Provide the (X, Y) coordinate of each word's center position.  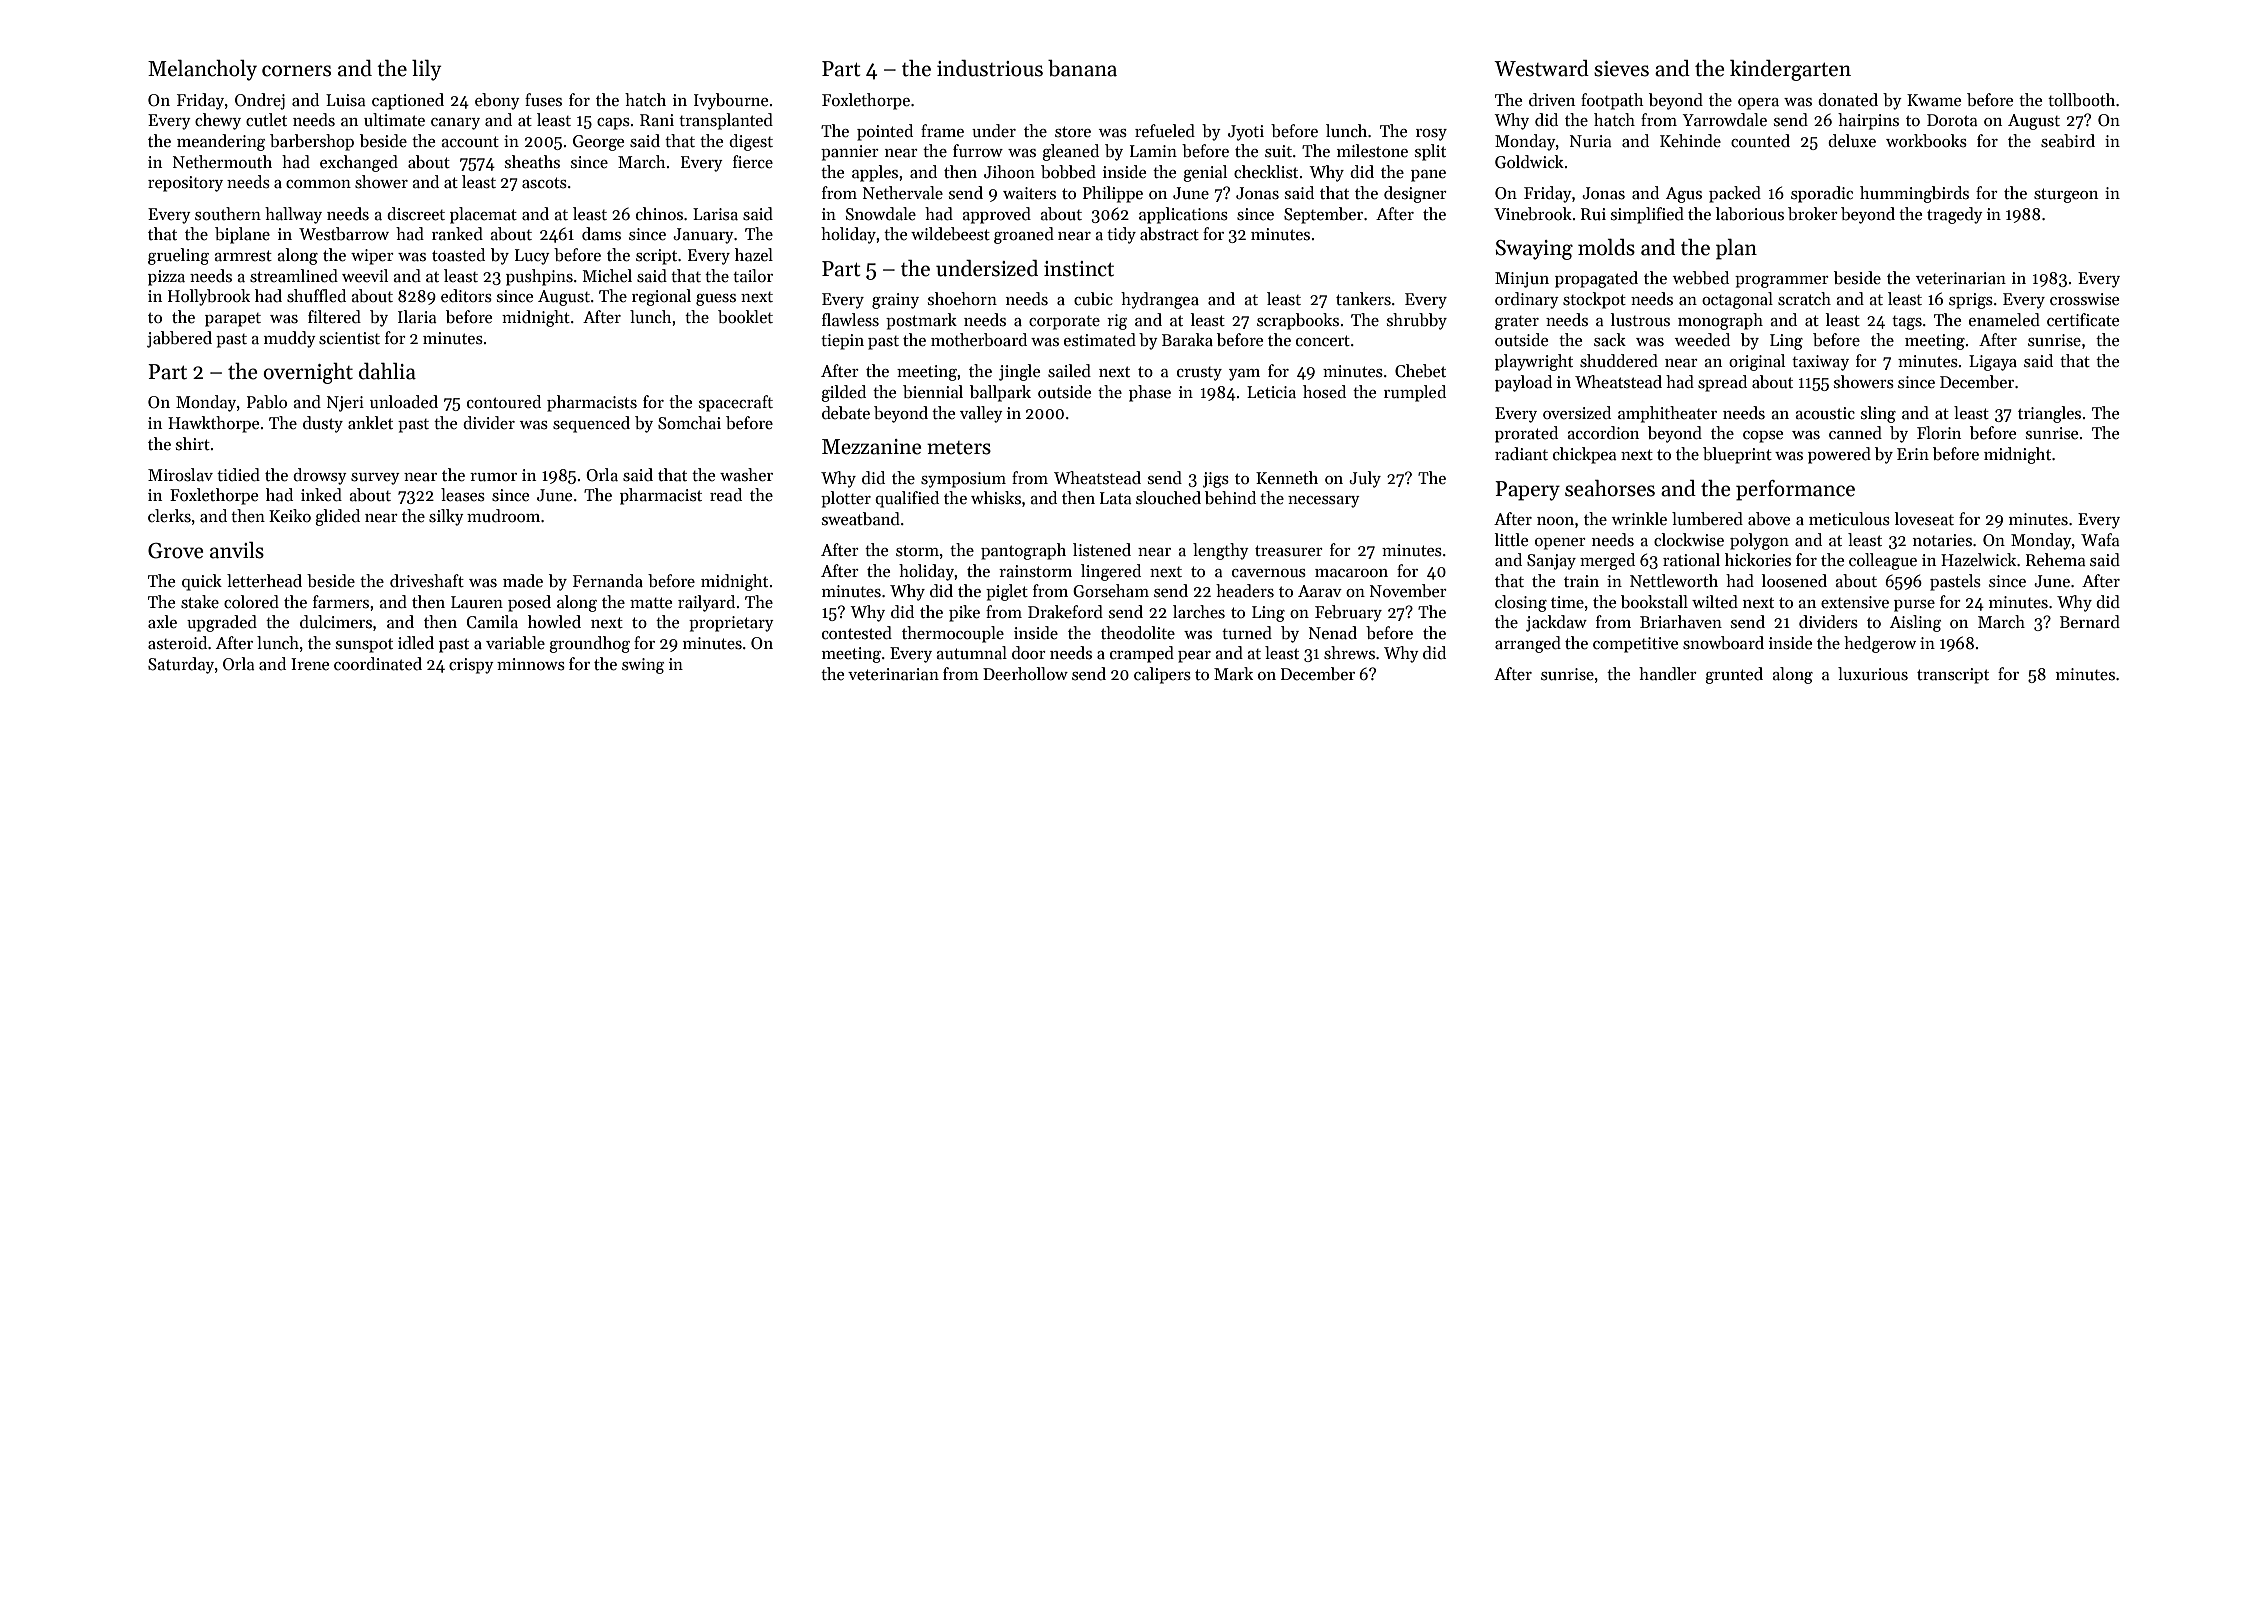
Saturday (181, 665)
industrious (990, 68)
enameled (2004, 320)
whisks (996, 498)
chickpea (1584, 455)
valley (981, 414)
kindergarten (1790, 70)
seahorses (1610, 488)
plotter (846, 499)
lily (426, 70)
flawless (850, 320)
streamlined (294, 276)
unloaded (404, 401)
